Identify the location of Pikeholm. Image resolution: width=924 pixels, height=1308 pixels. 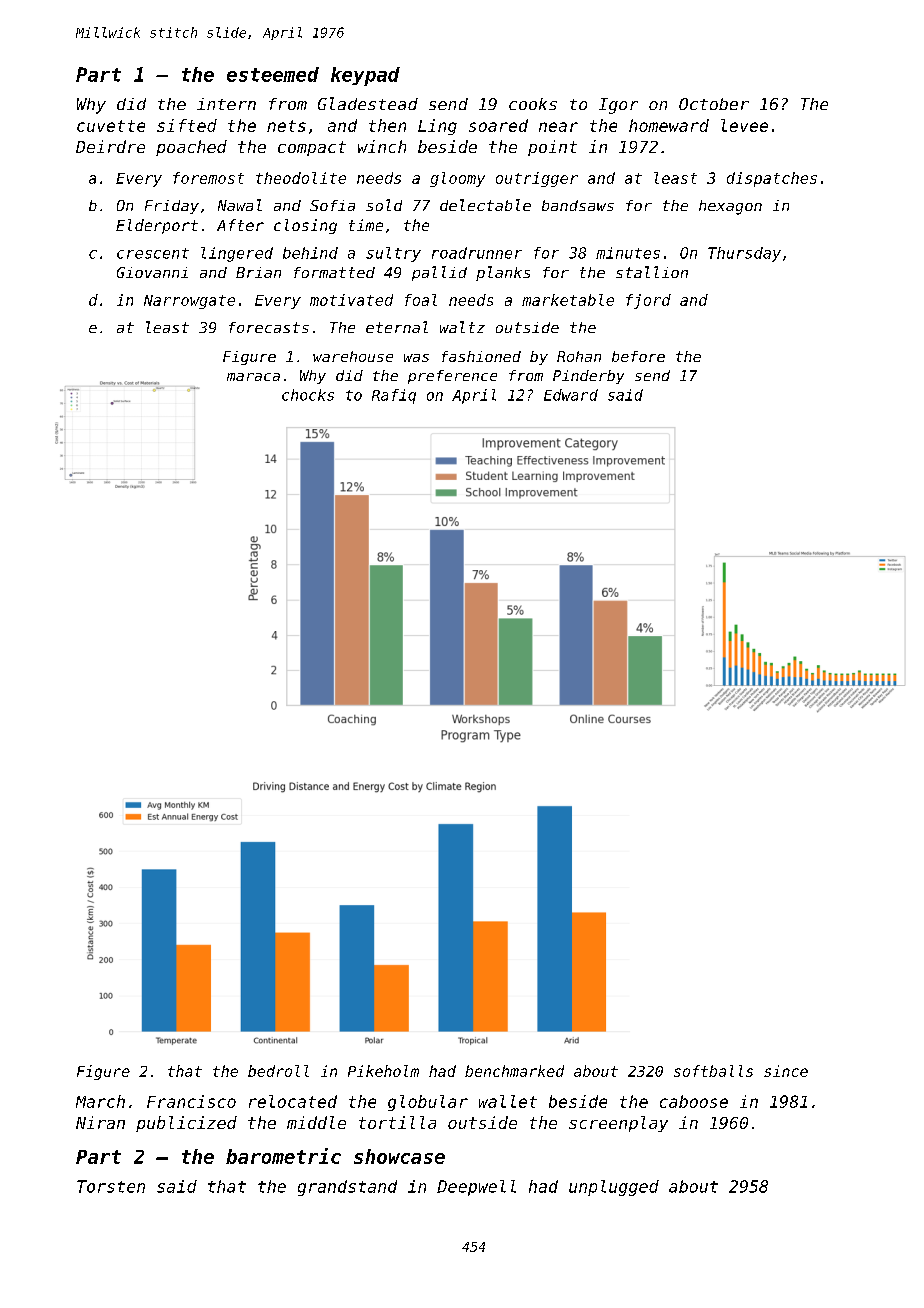
(383, 1071).
